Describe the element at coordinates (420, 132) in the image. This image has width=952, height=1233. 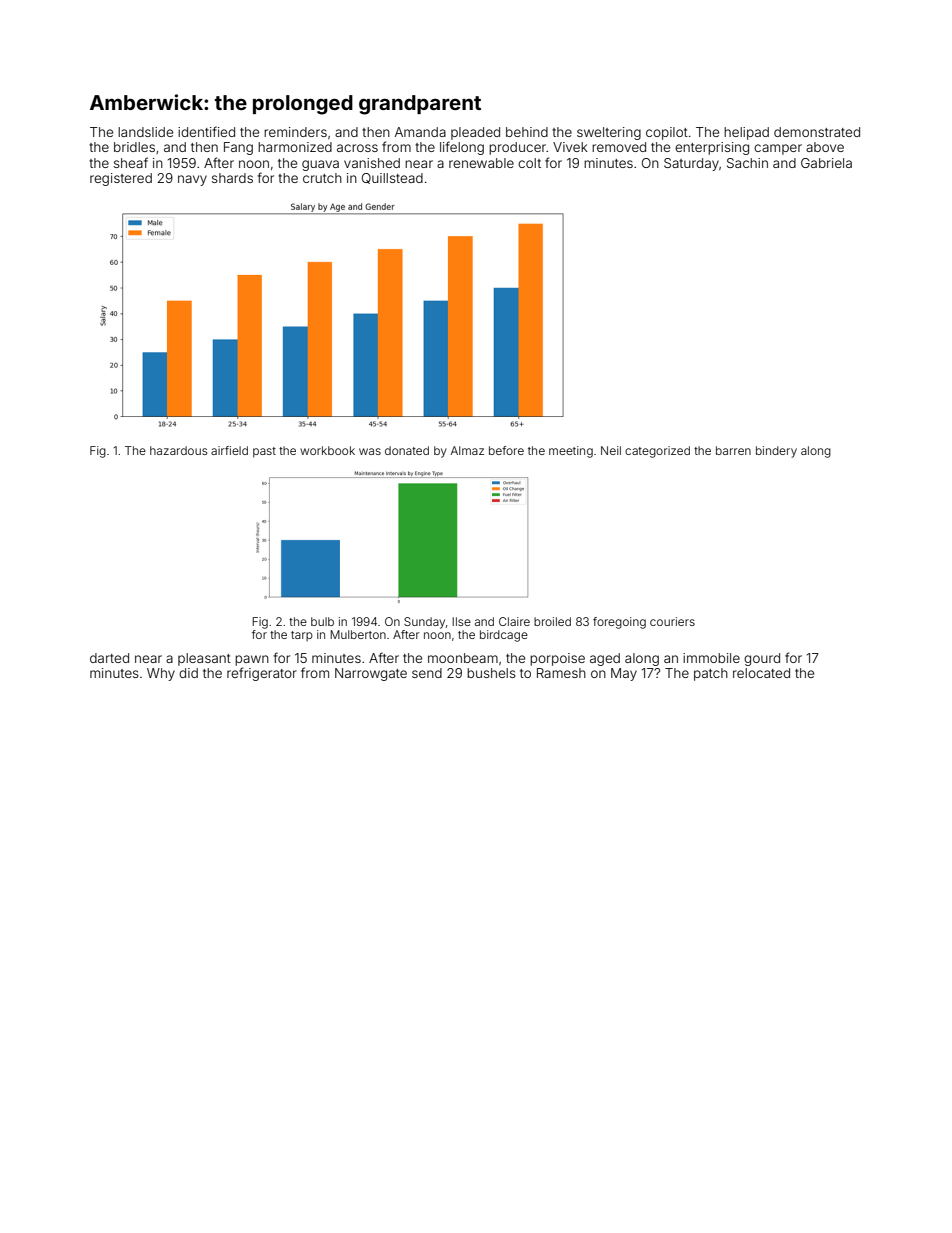
I see `Amanda` at that location.
